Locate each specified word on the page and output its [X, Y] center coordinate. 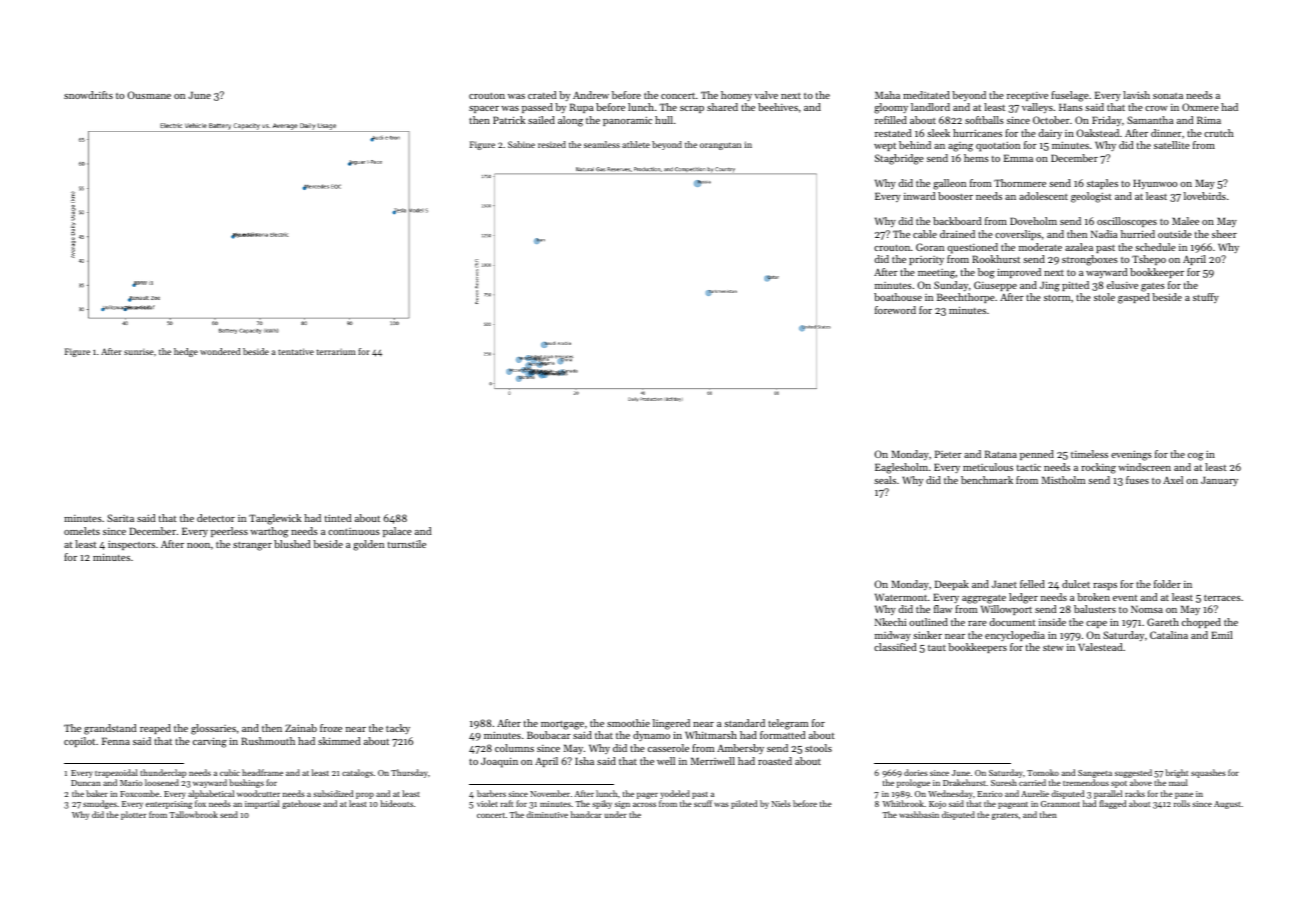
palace [397, 532]
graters [1005, 816]
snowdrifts [88, 95]
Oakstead [1097, 133]
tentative [296, 351]
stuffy [1206, 298]
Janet [1004, 584]
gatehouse [301, 804]
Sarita [120, 518]
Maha [887, 95]
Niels [781, 803]
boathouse [898, 297]
